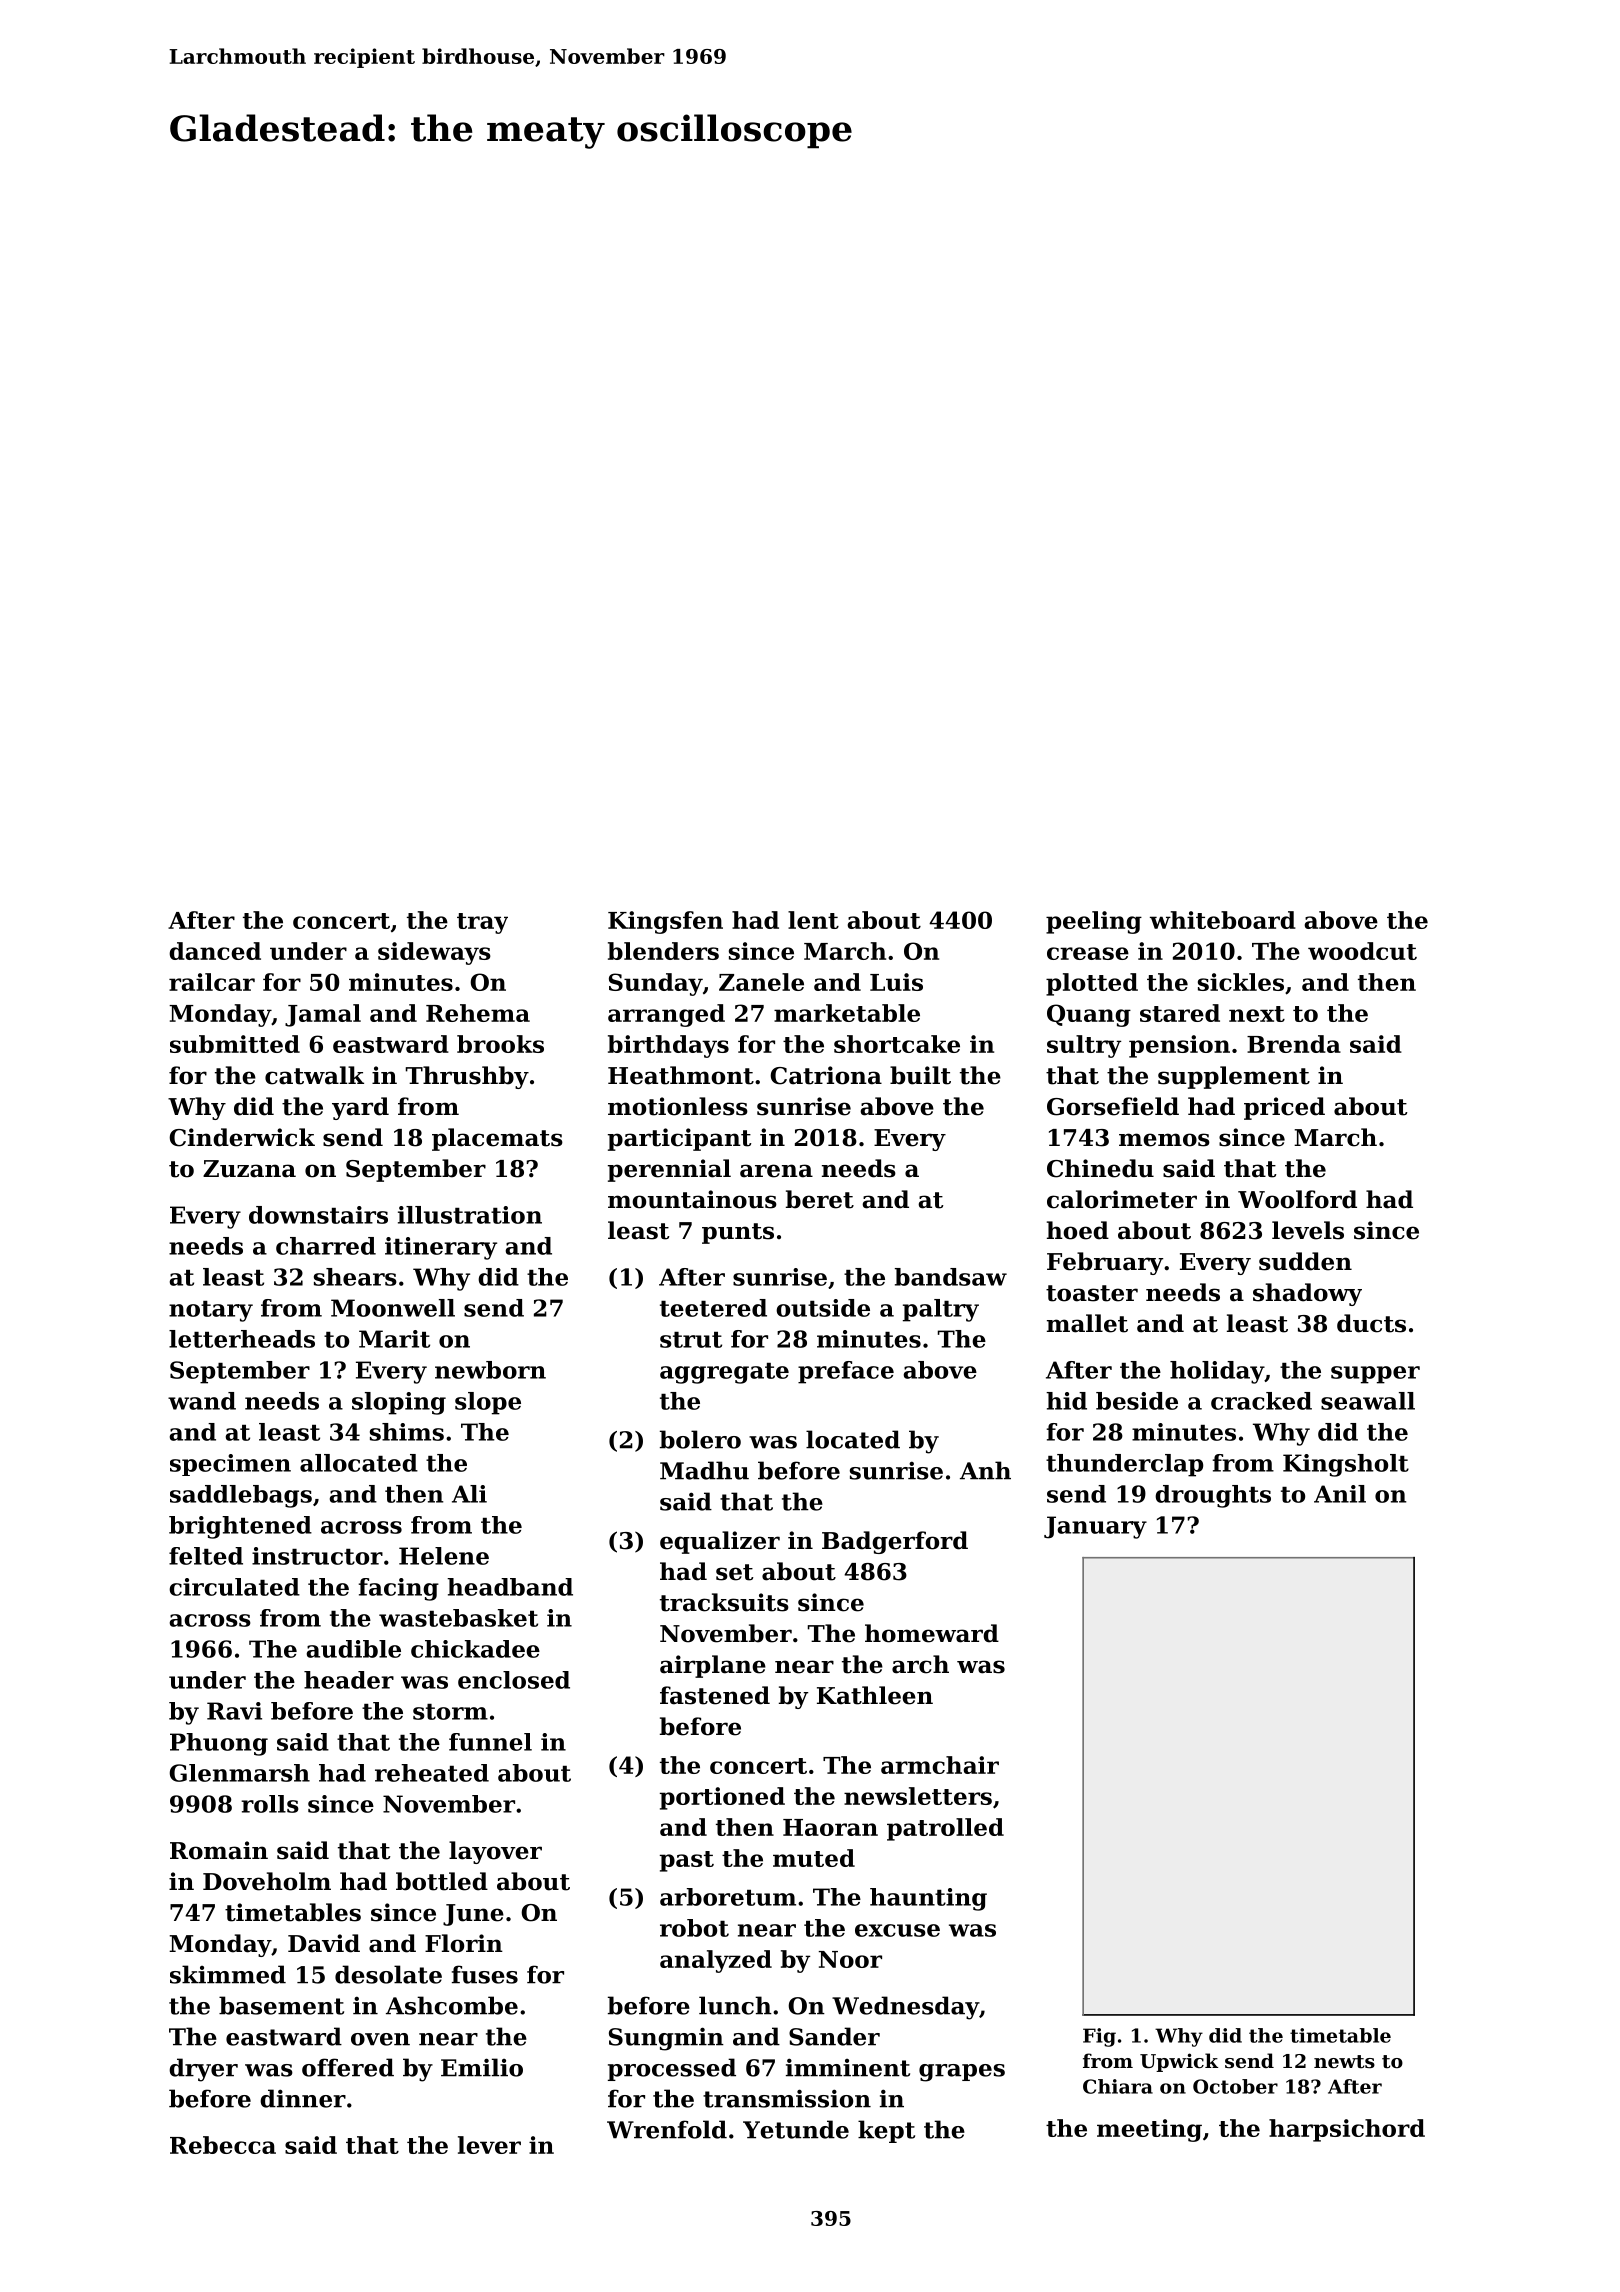 This document has height=2292, width=1620. What do you see at coordinates (1297, 1199) in the document?
I see `Woolford` at bounding box center [1297, 1199].
